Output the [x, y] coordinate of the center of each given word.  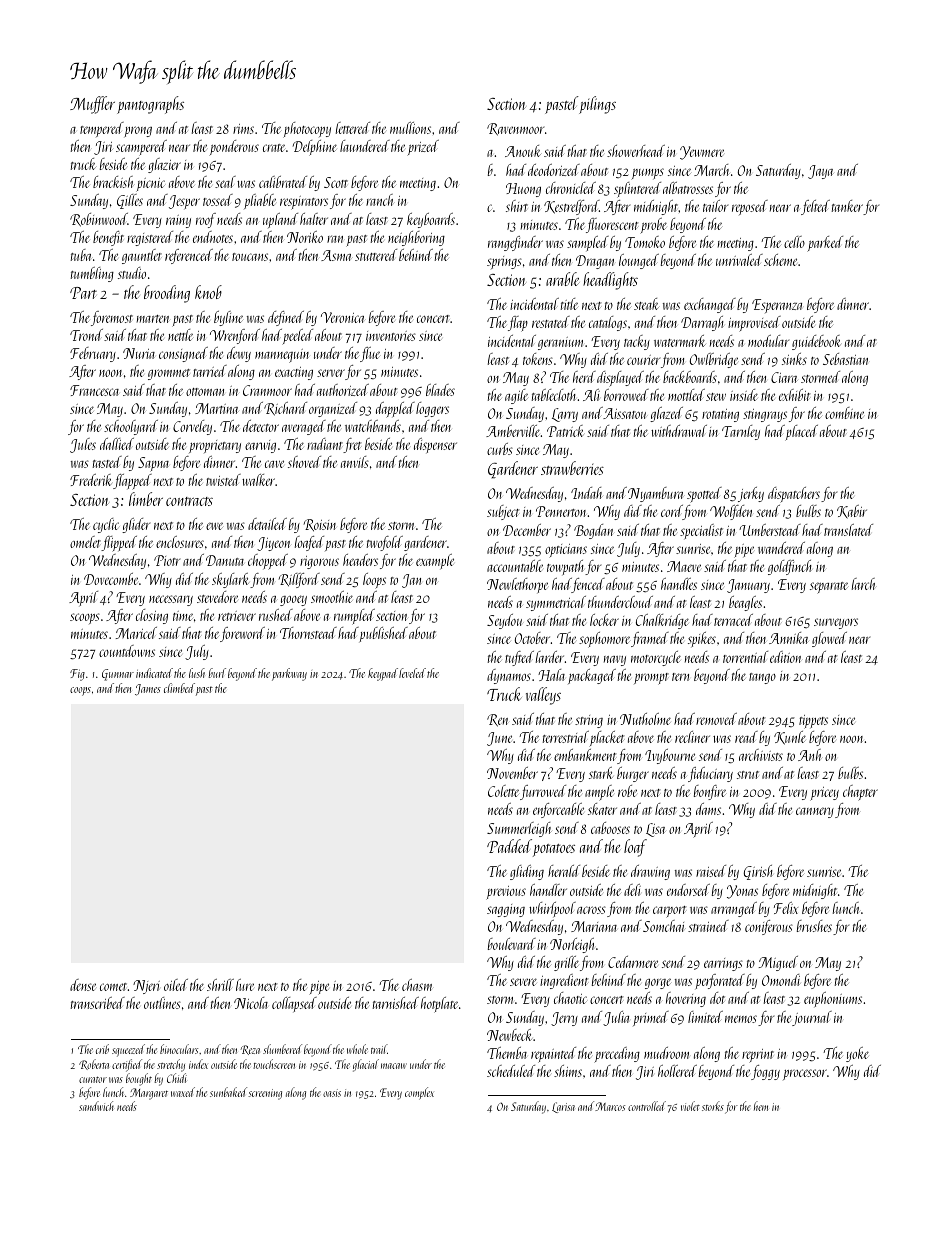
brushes [814, 926]
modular [768, 341]
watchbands [373, 426]
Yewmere [702, 153]
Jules [83, 445]
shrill [220, 985]
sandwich [96, 1106]
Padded [509, 846]
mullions [410, 128]
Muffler [92, 105]
